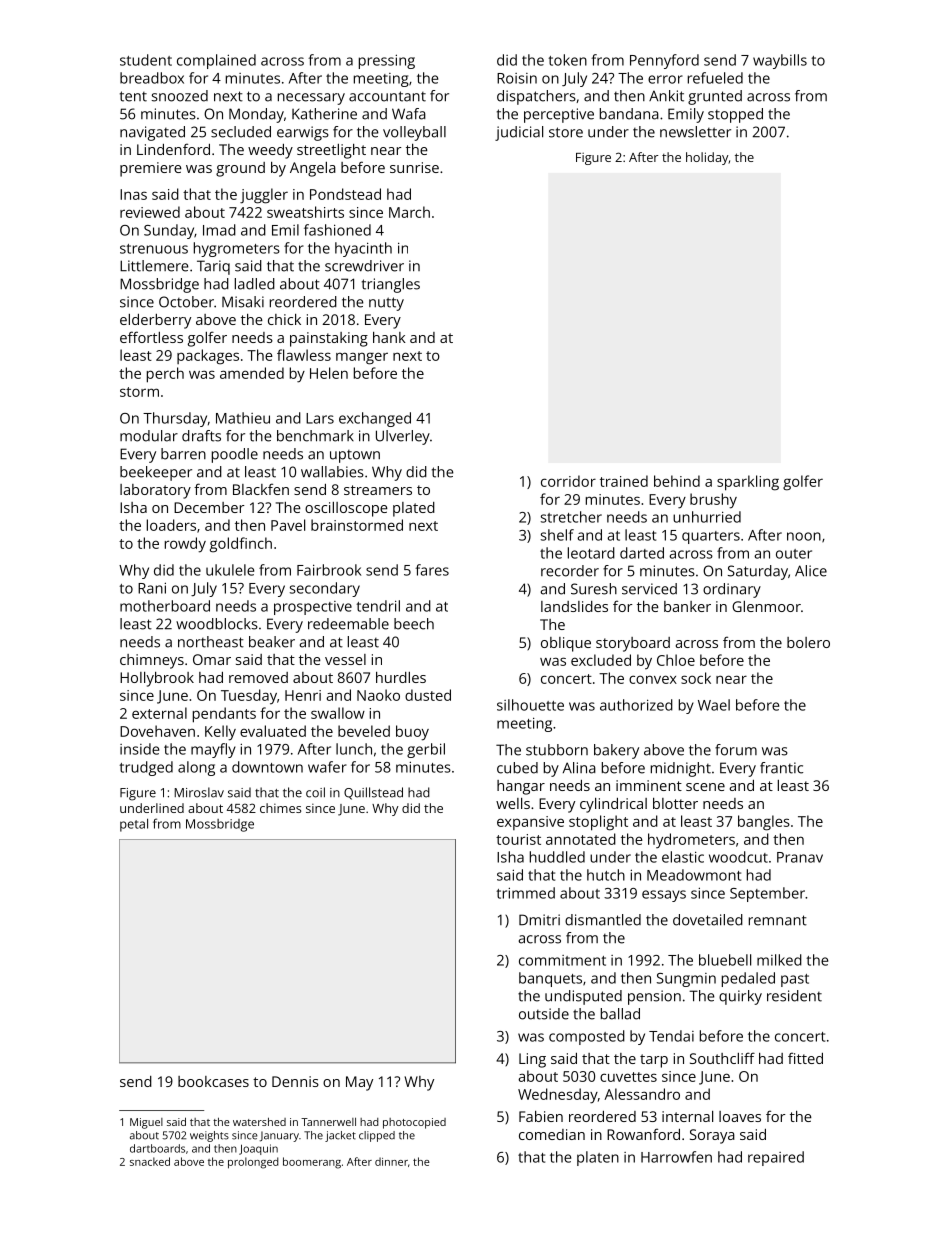  Describe the element at coordinates (808, 642) in the screenshot. I see `bolero` at that location.
